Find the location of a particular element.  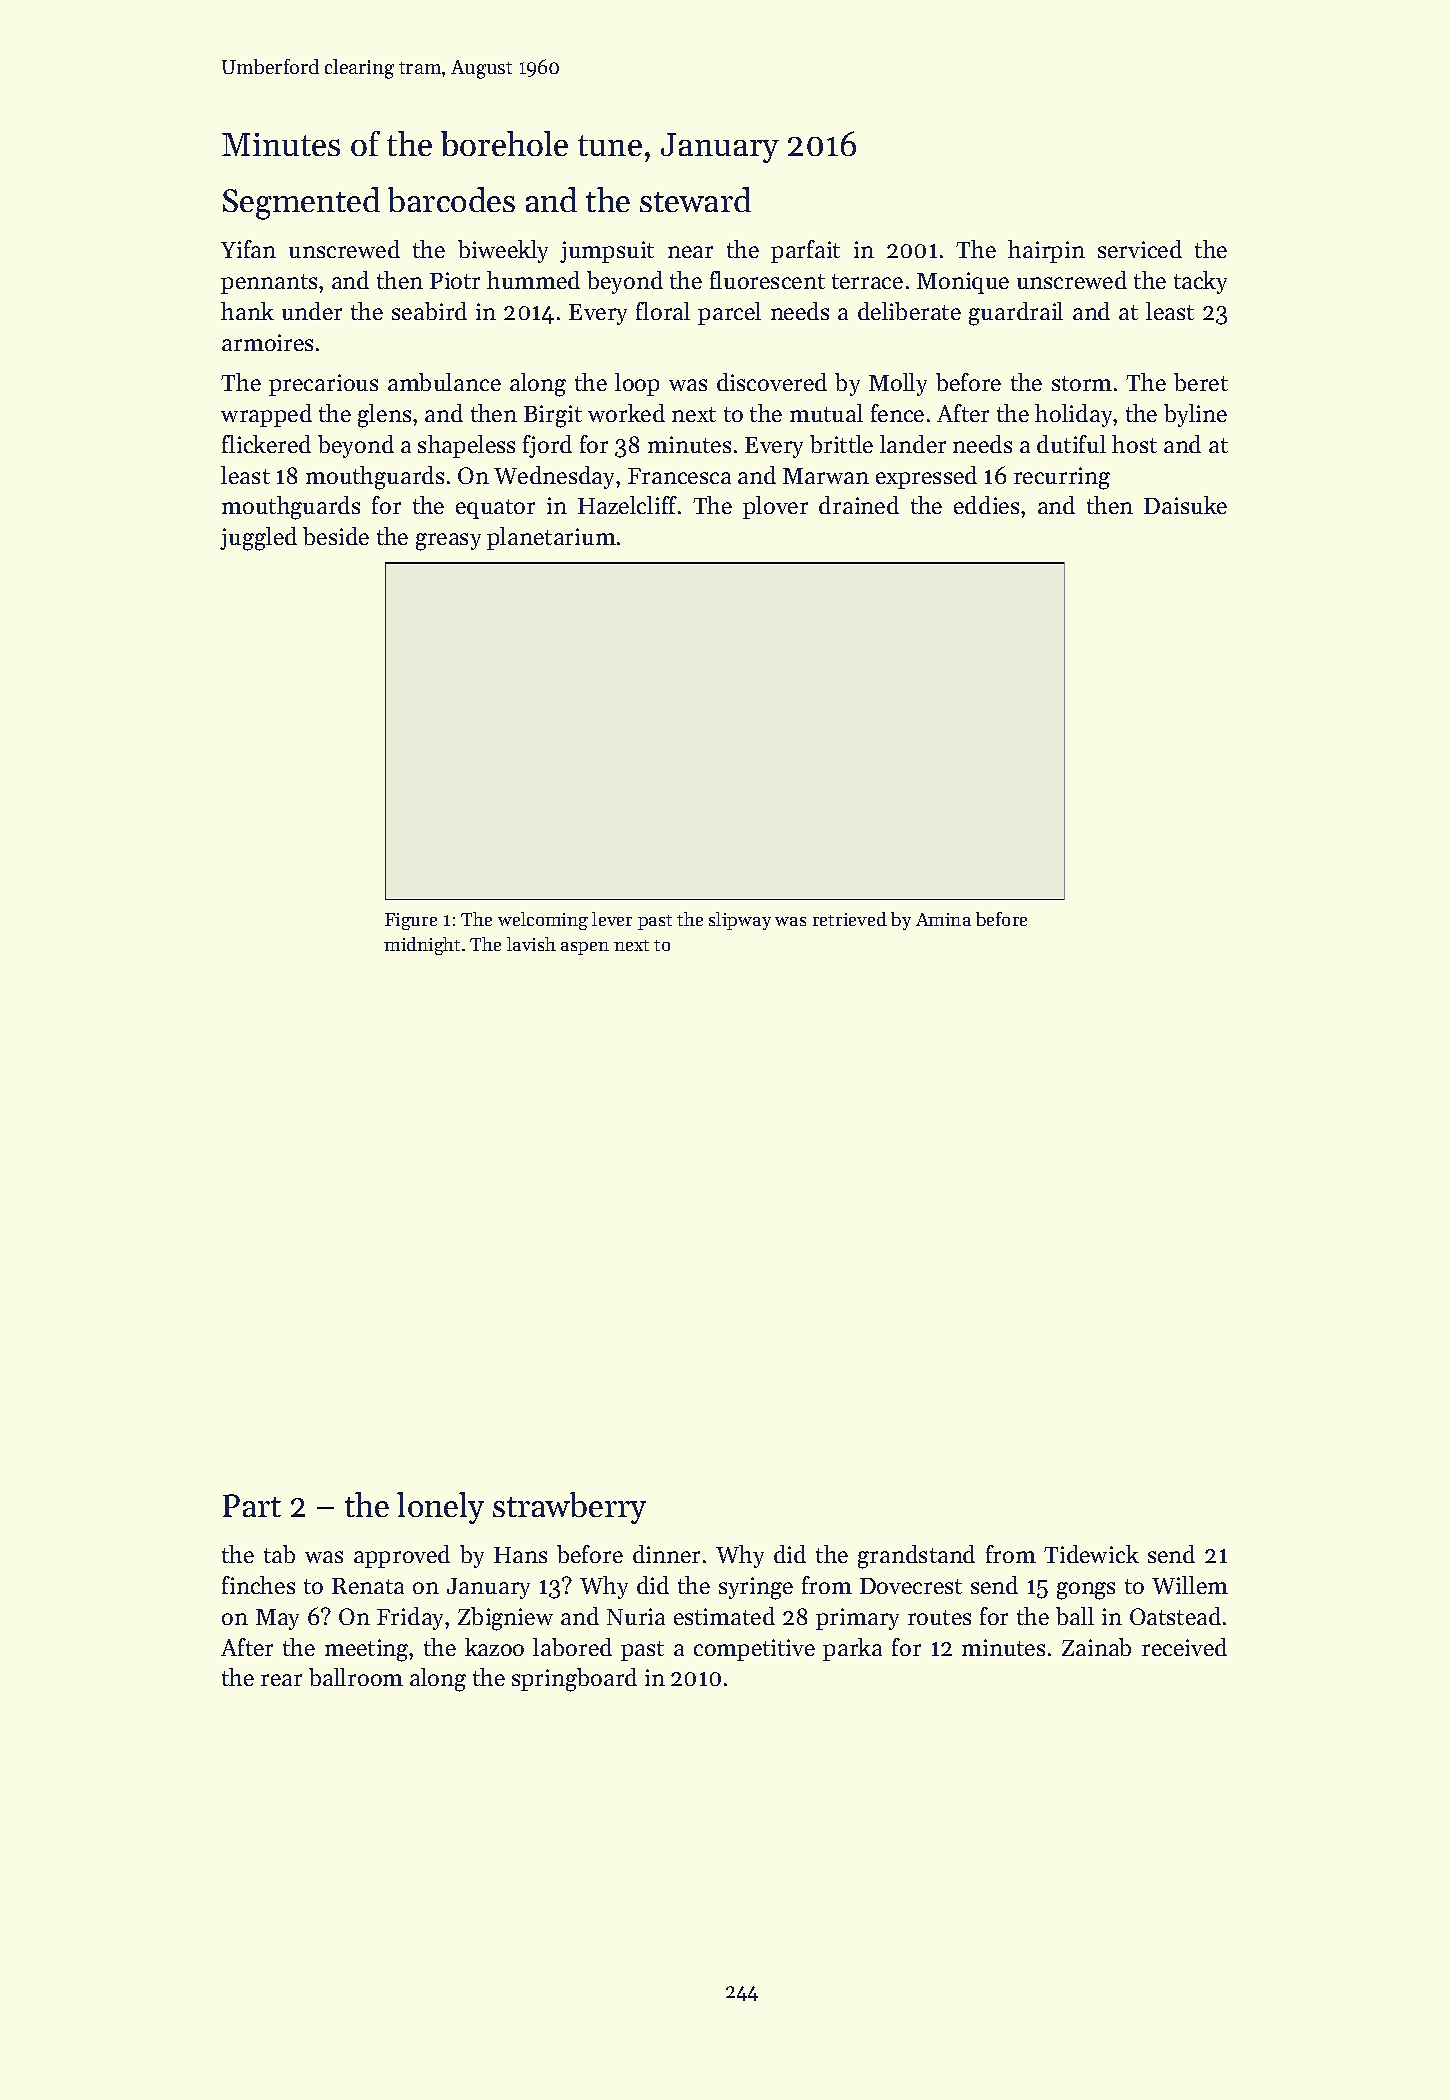

tacky is located at coordinates (1200, 282).
